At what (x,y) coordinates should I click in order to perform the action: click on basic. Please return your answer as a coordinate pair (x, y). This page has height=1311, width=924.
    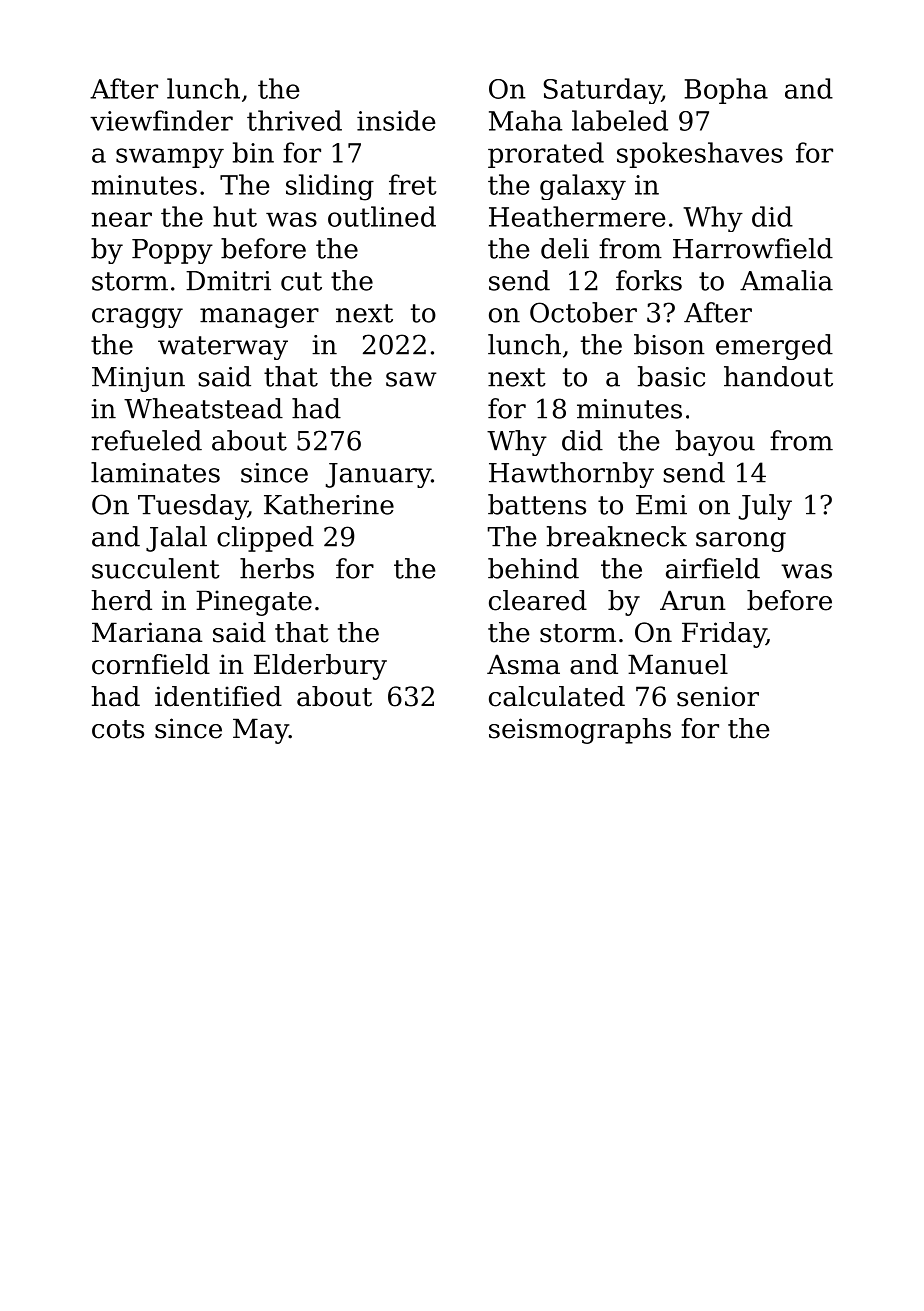
    Looking at the image, I should click on (671, 376).
